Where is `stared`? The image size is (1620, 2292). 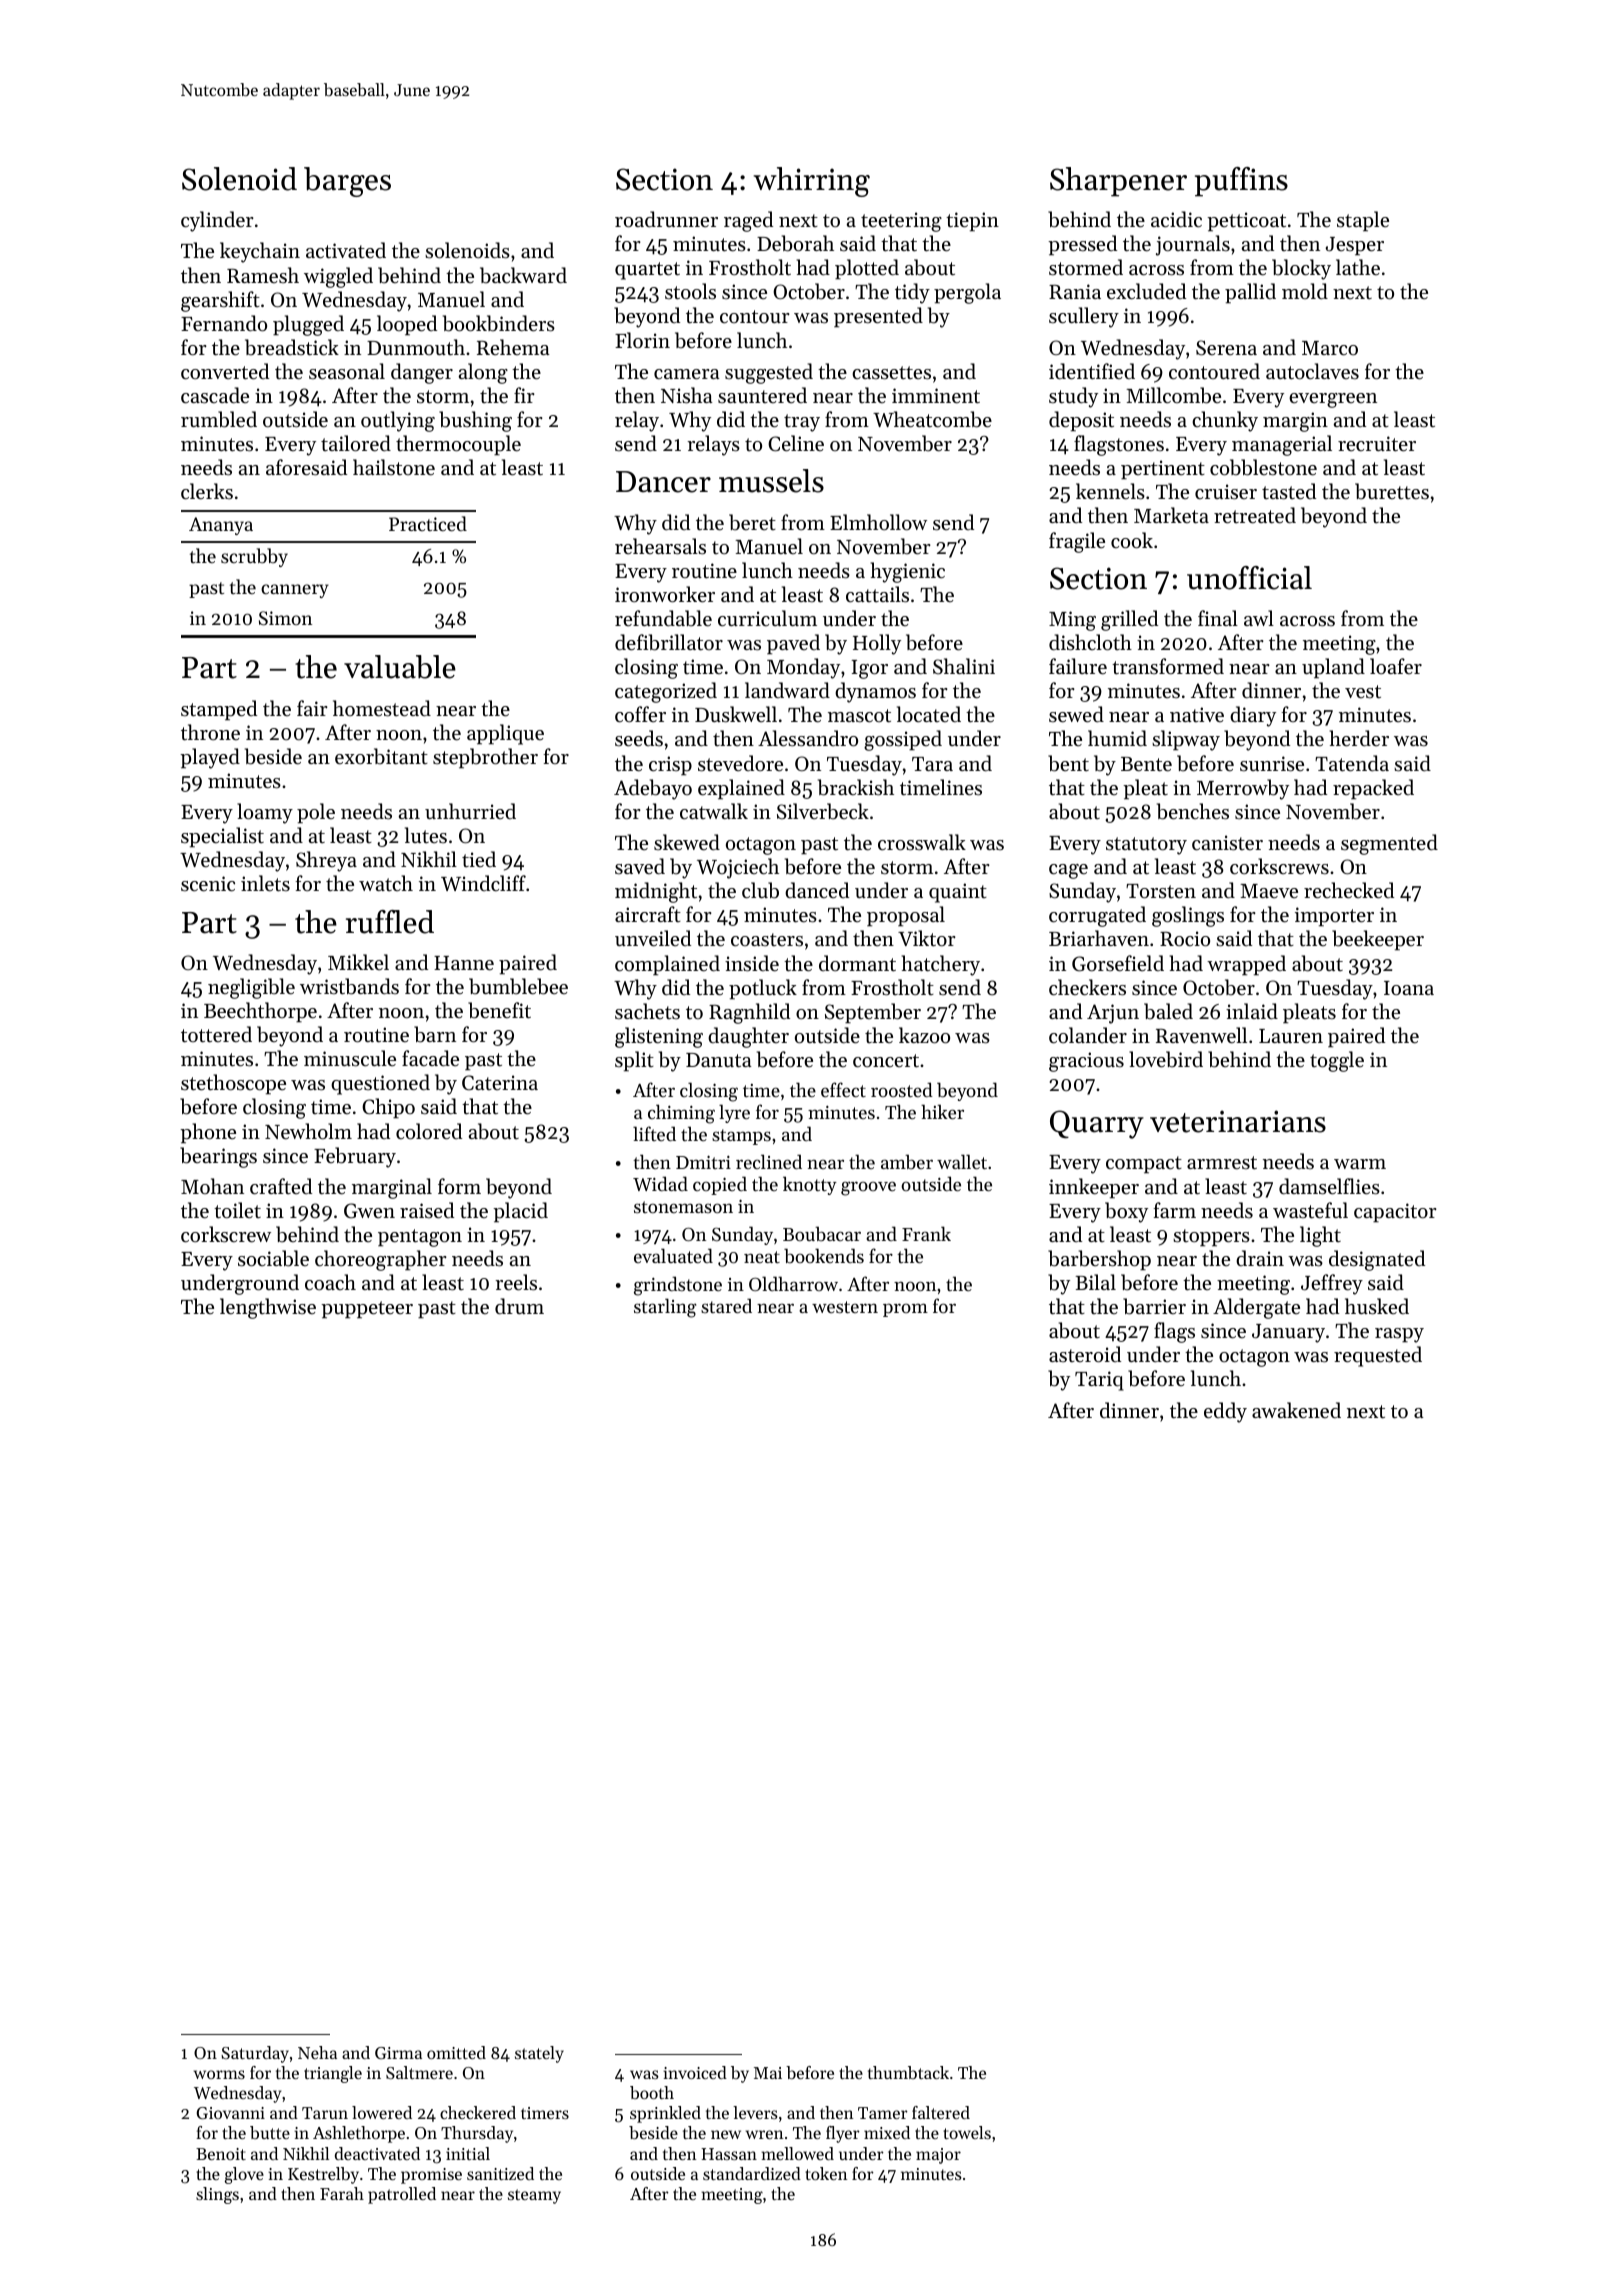
stared is located at coordinates (726, 1305).
